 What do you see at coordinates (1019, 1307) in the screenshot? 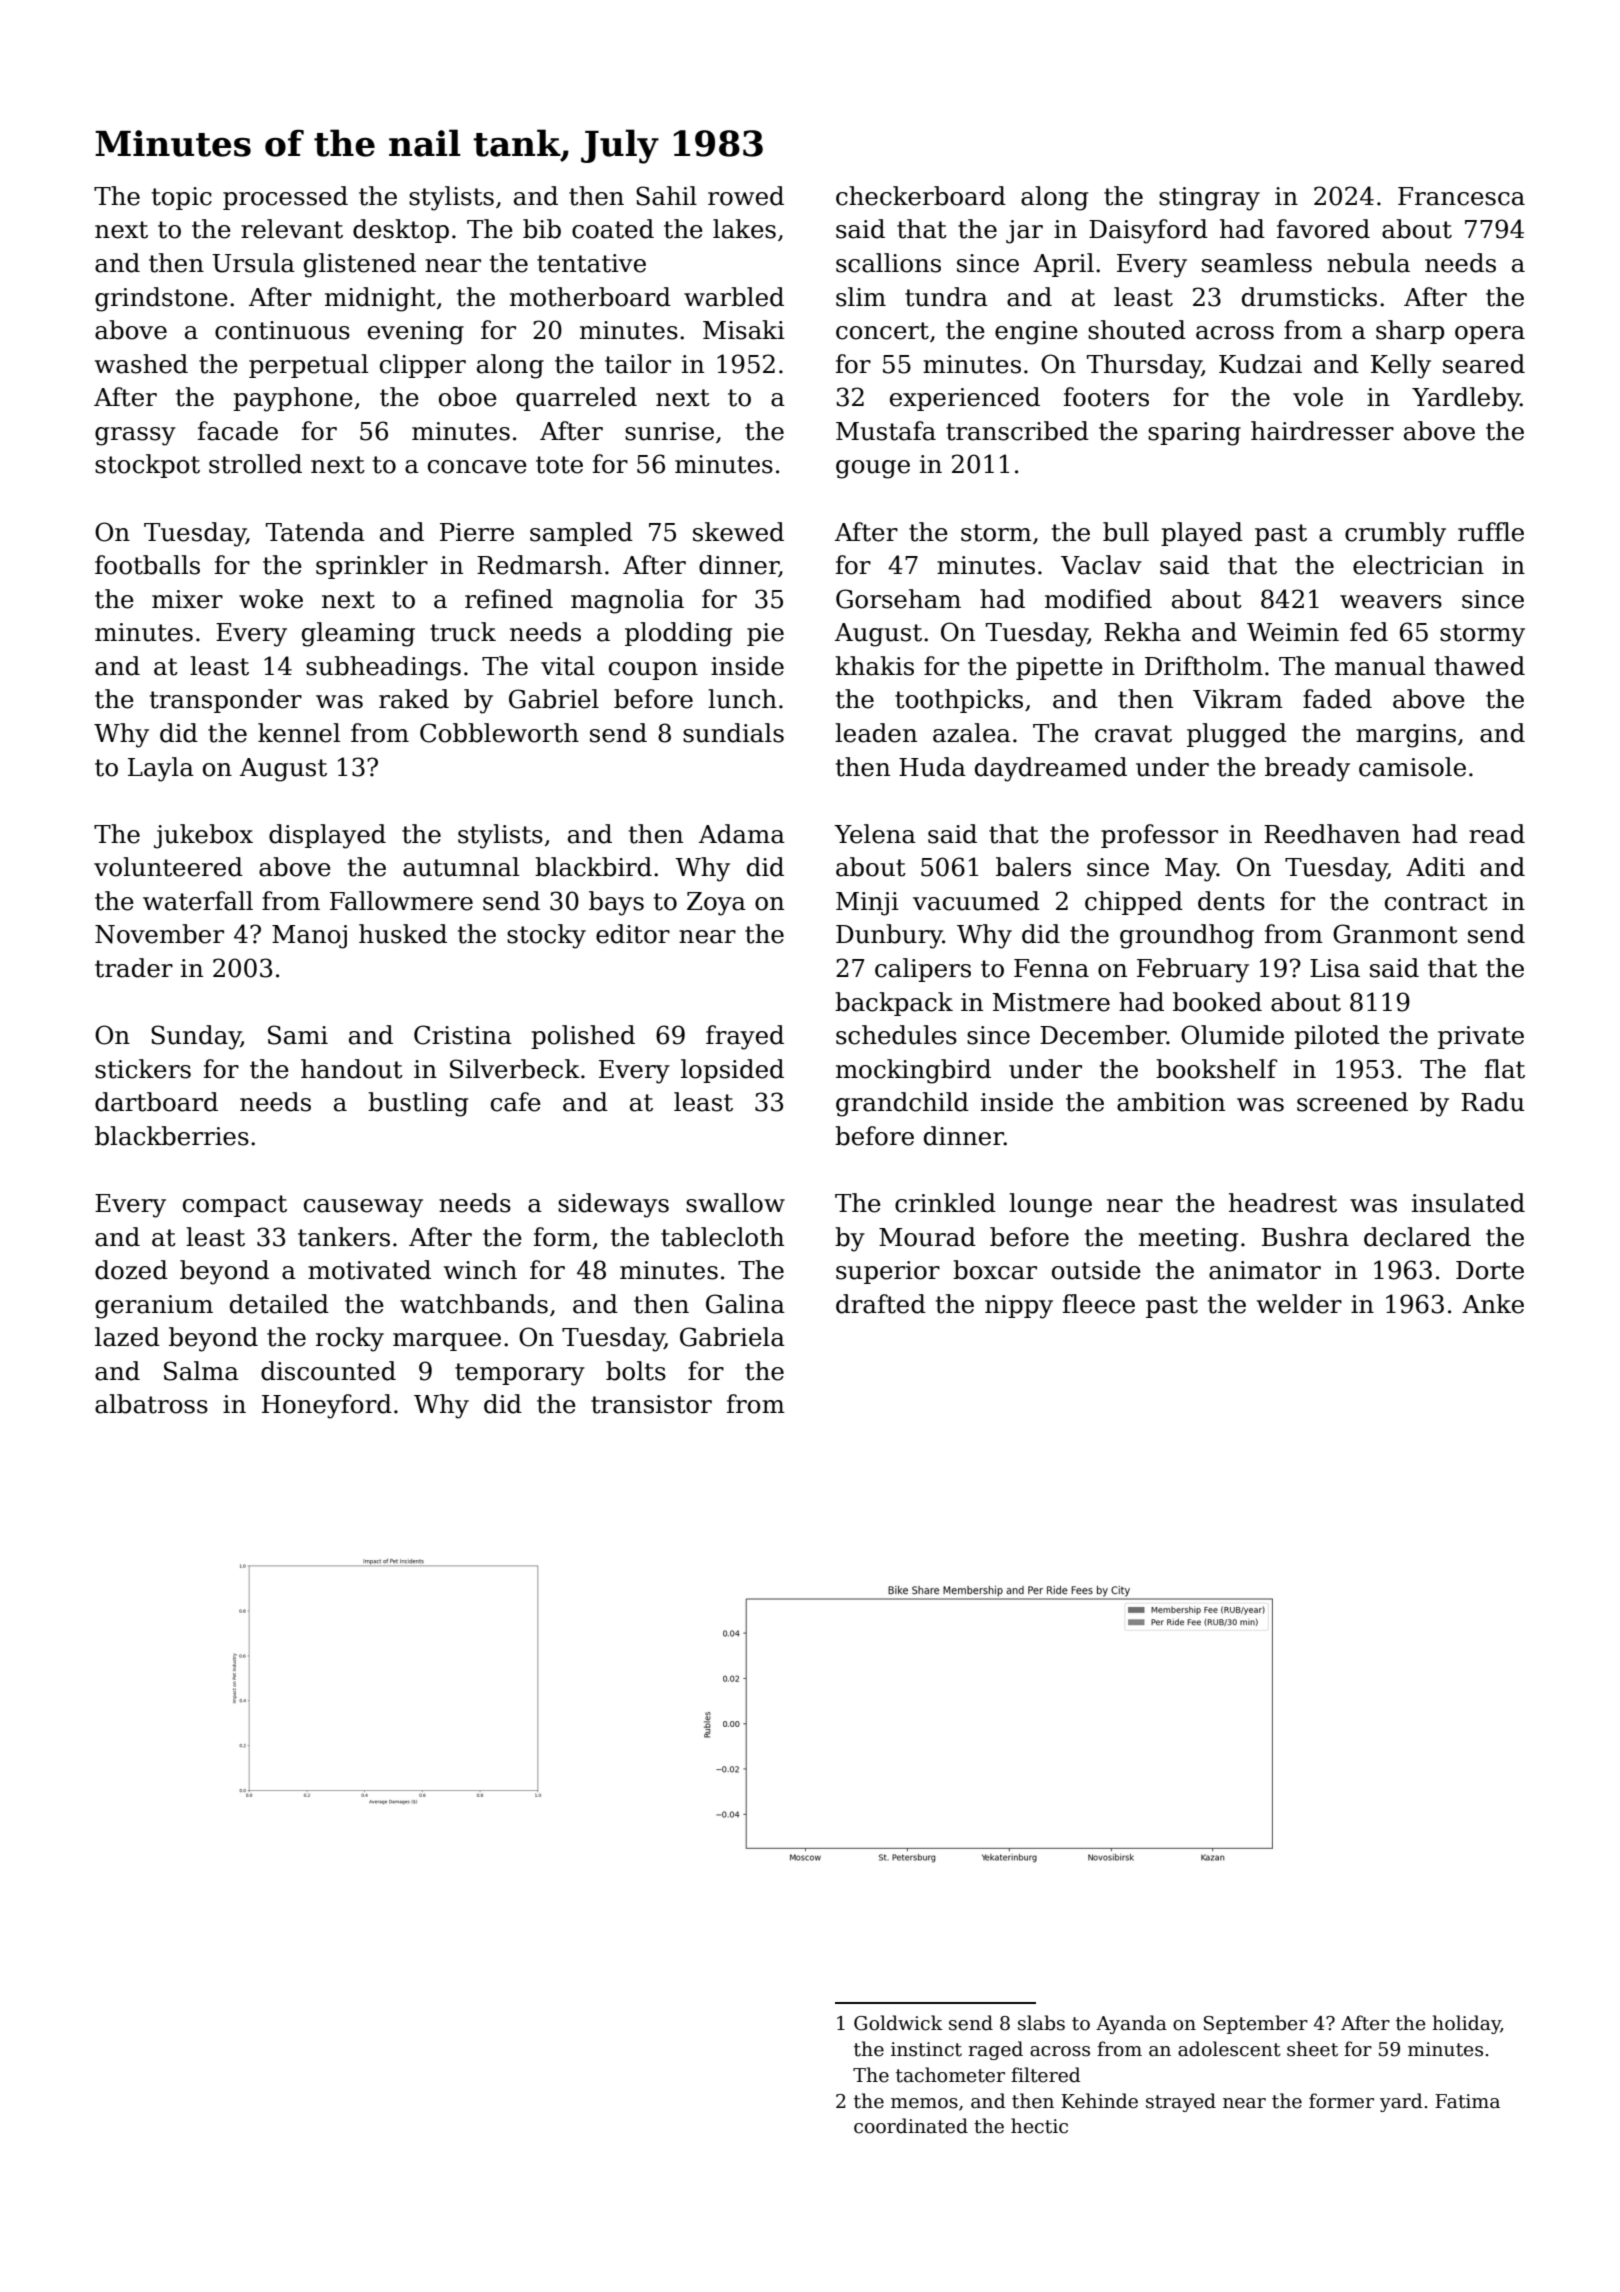
I see `nippy` at bounding box center [1019, 1307].
